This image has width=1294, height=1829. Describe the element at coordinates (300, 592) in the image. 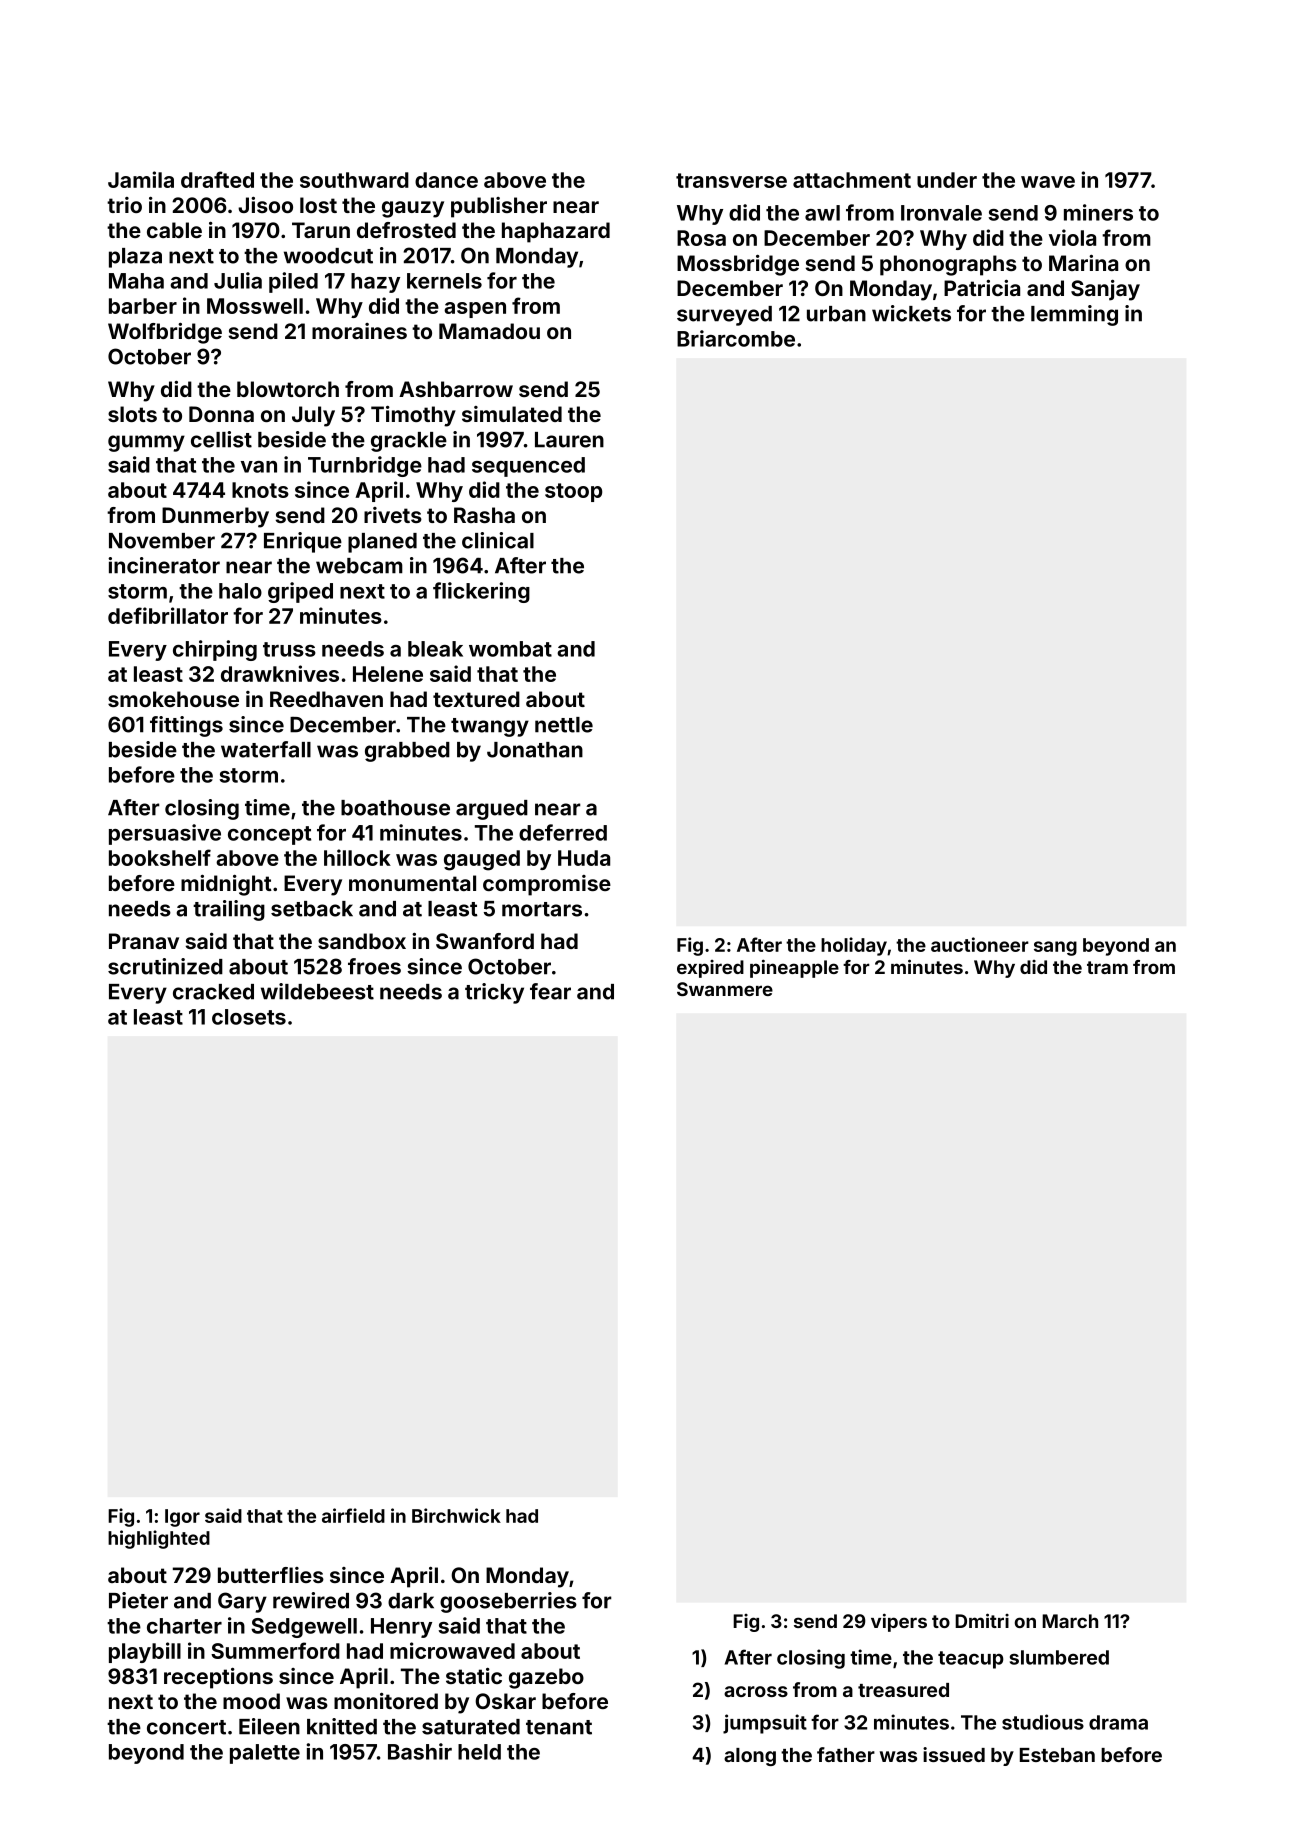

I see `griped` at that location.
